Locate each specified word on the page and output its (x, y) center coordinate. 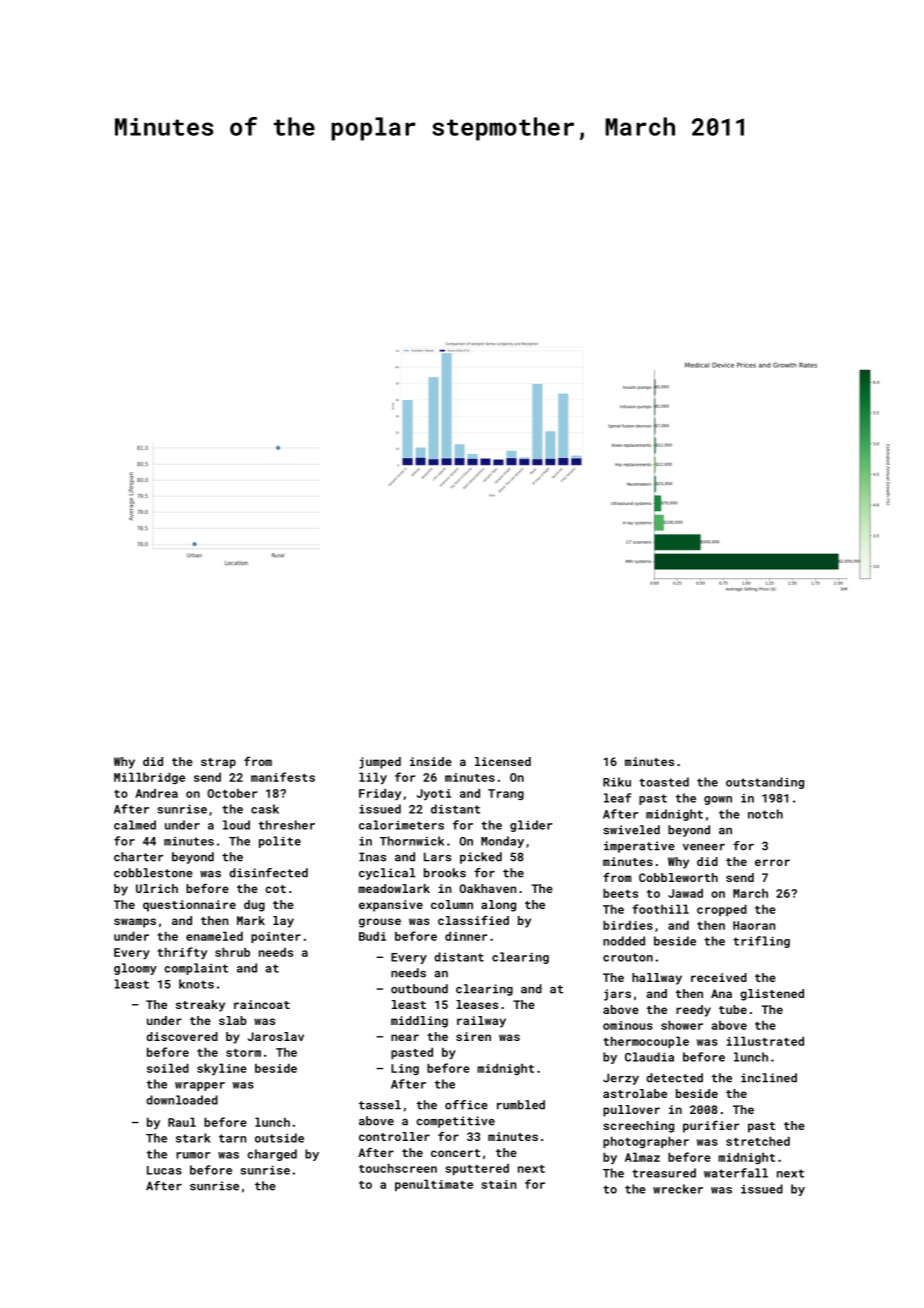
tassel (380, 1105)
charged (272, 1155)
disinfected (268, 873)
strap (218, 763)
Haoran (754, 925)
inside (431, 761)
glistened (772, 995)
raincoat (262, 1004)
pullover (631, 1111)
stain (498, 1184)
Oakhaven (487, 888)
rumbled (521, 1105)
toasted (664, 782)
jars (617, 995)
